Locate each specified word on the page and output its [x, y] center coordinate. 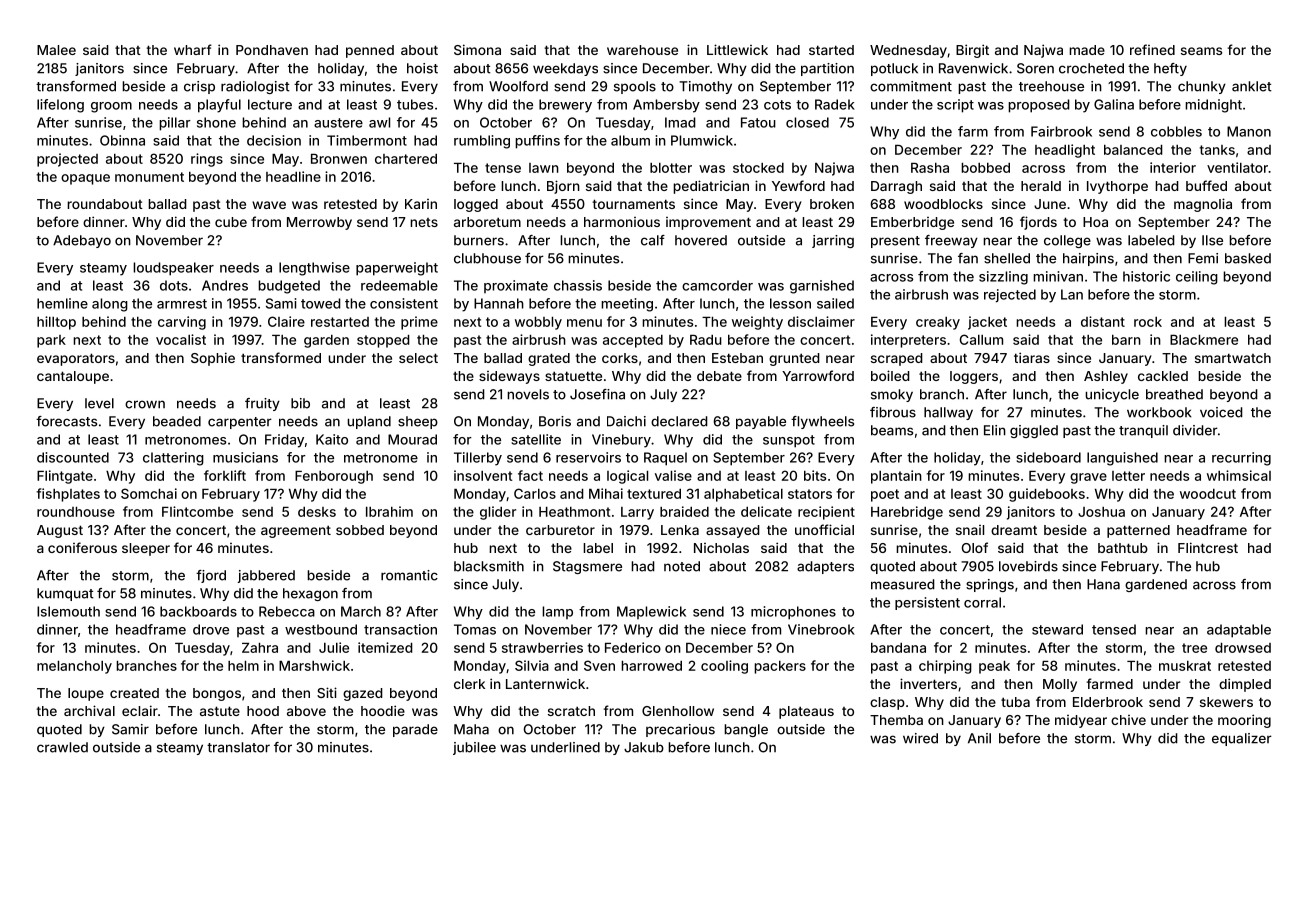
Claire [286, 321]
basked [1248, 258]
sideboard [1048, 457]
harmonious [622, 222]
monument [149, 177]
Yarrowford [818, 375]
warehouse [642, 50]
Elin [995, 430]
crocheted [1091, 68]
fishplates [68, 495]
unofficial [824, 529]
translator [238, 747]
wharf [193, 49]
